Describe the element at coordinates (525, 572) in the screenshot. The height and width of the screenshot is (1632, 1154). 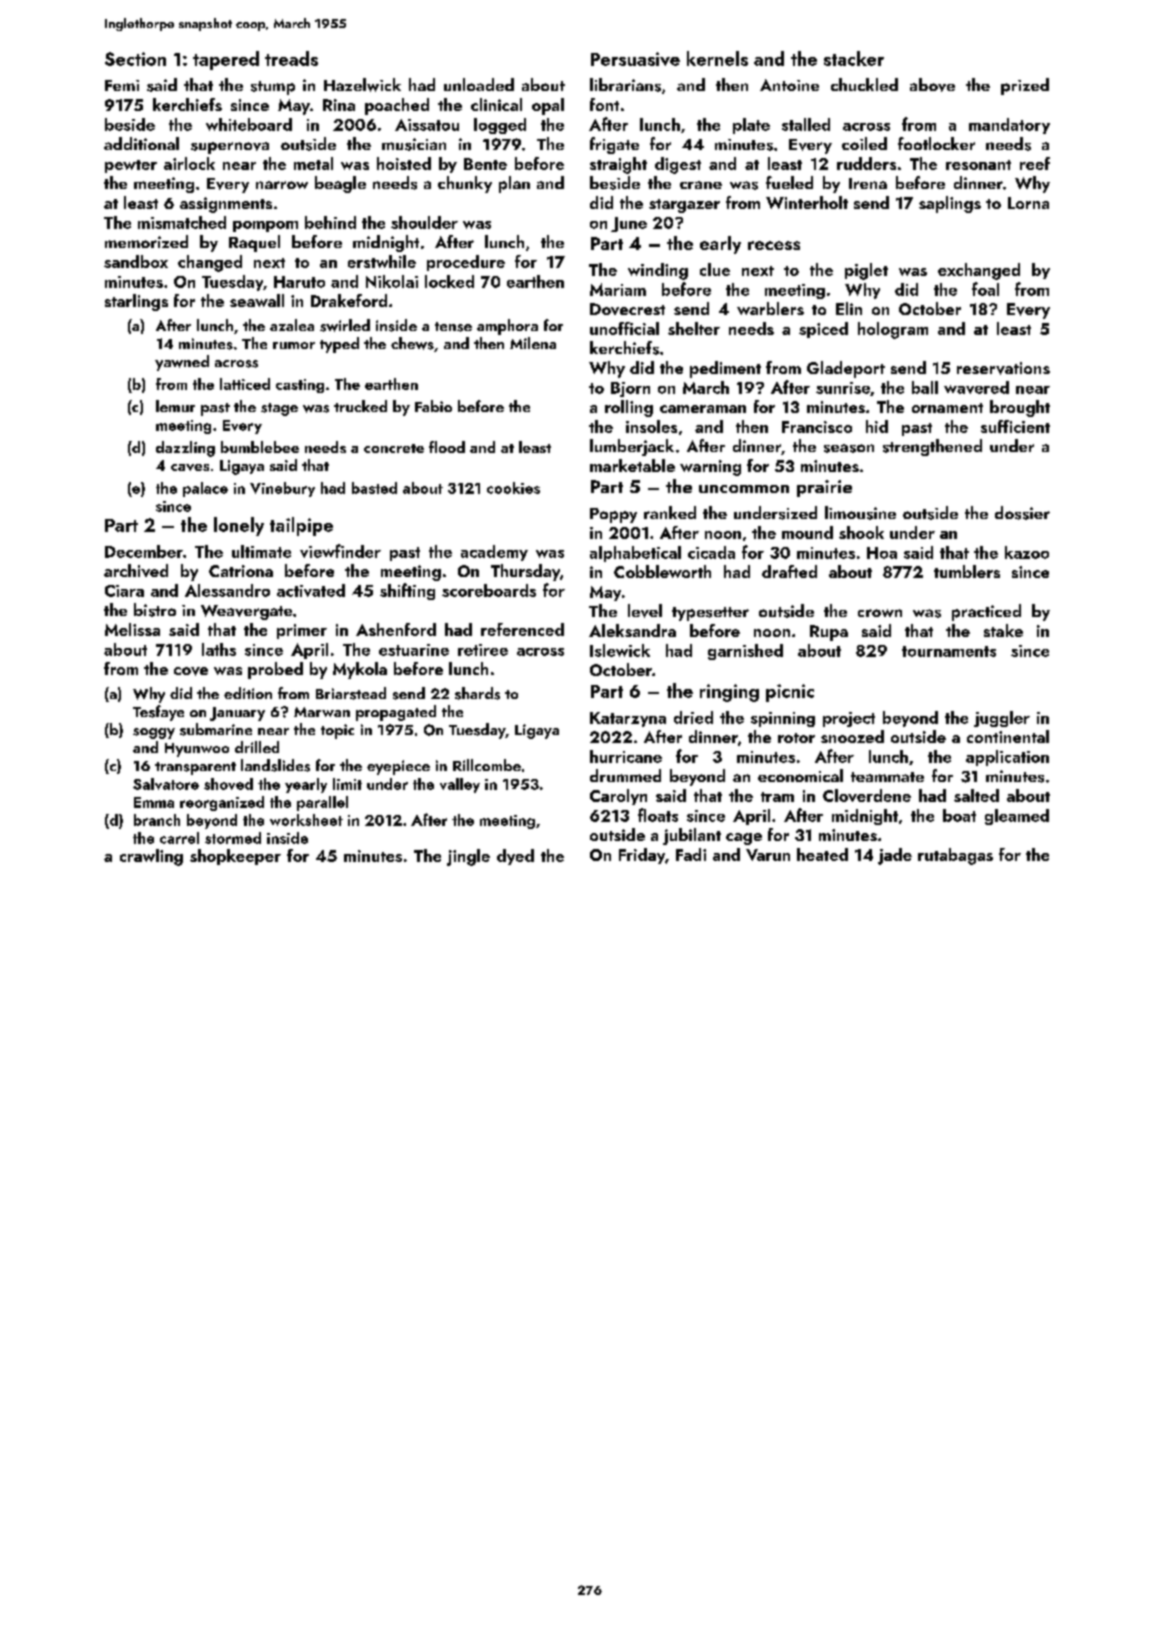
I see `Thursday` at that location.
